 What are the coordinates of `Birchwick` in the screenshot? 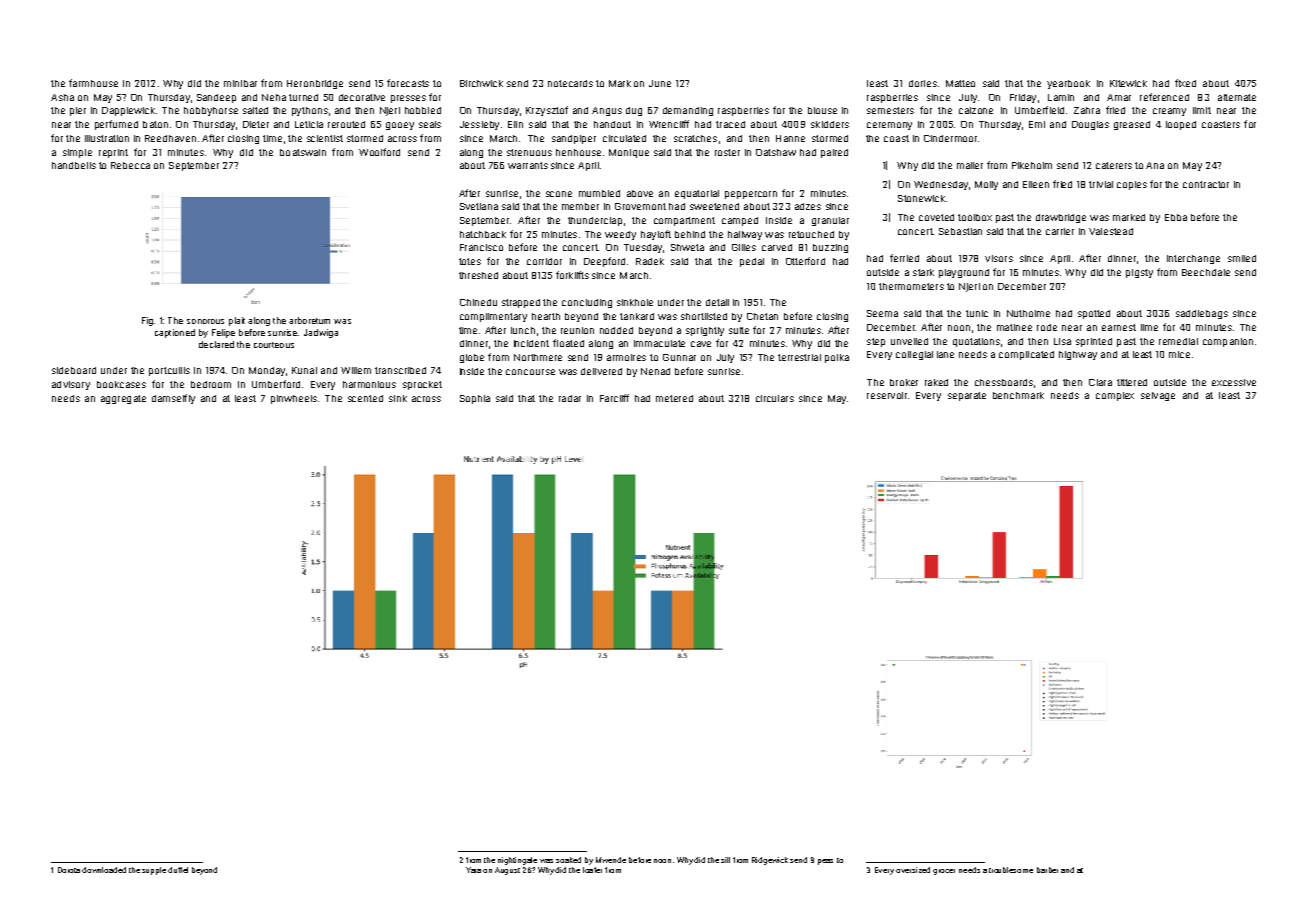 It's located at (481, 83).
